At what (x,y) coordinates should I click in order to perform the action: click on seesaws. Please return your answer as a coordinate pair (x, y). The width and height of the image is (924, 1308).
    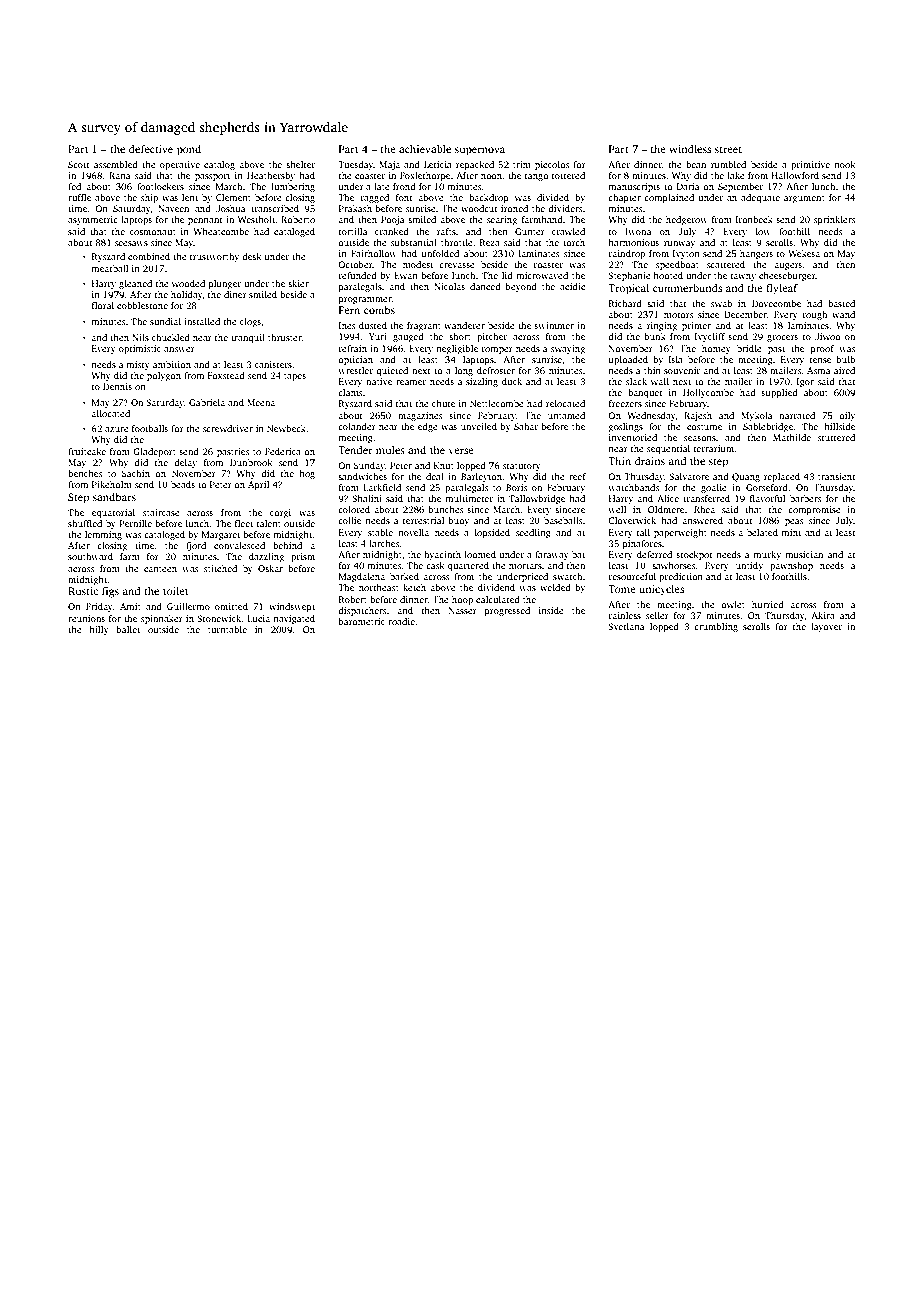
    Looking at the image, I should click on (131, 243).
